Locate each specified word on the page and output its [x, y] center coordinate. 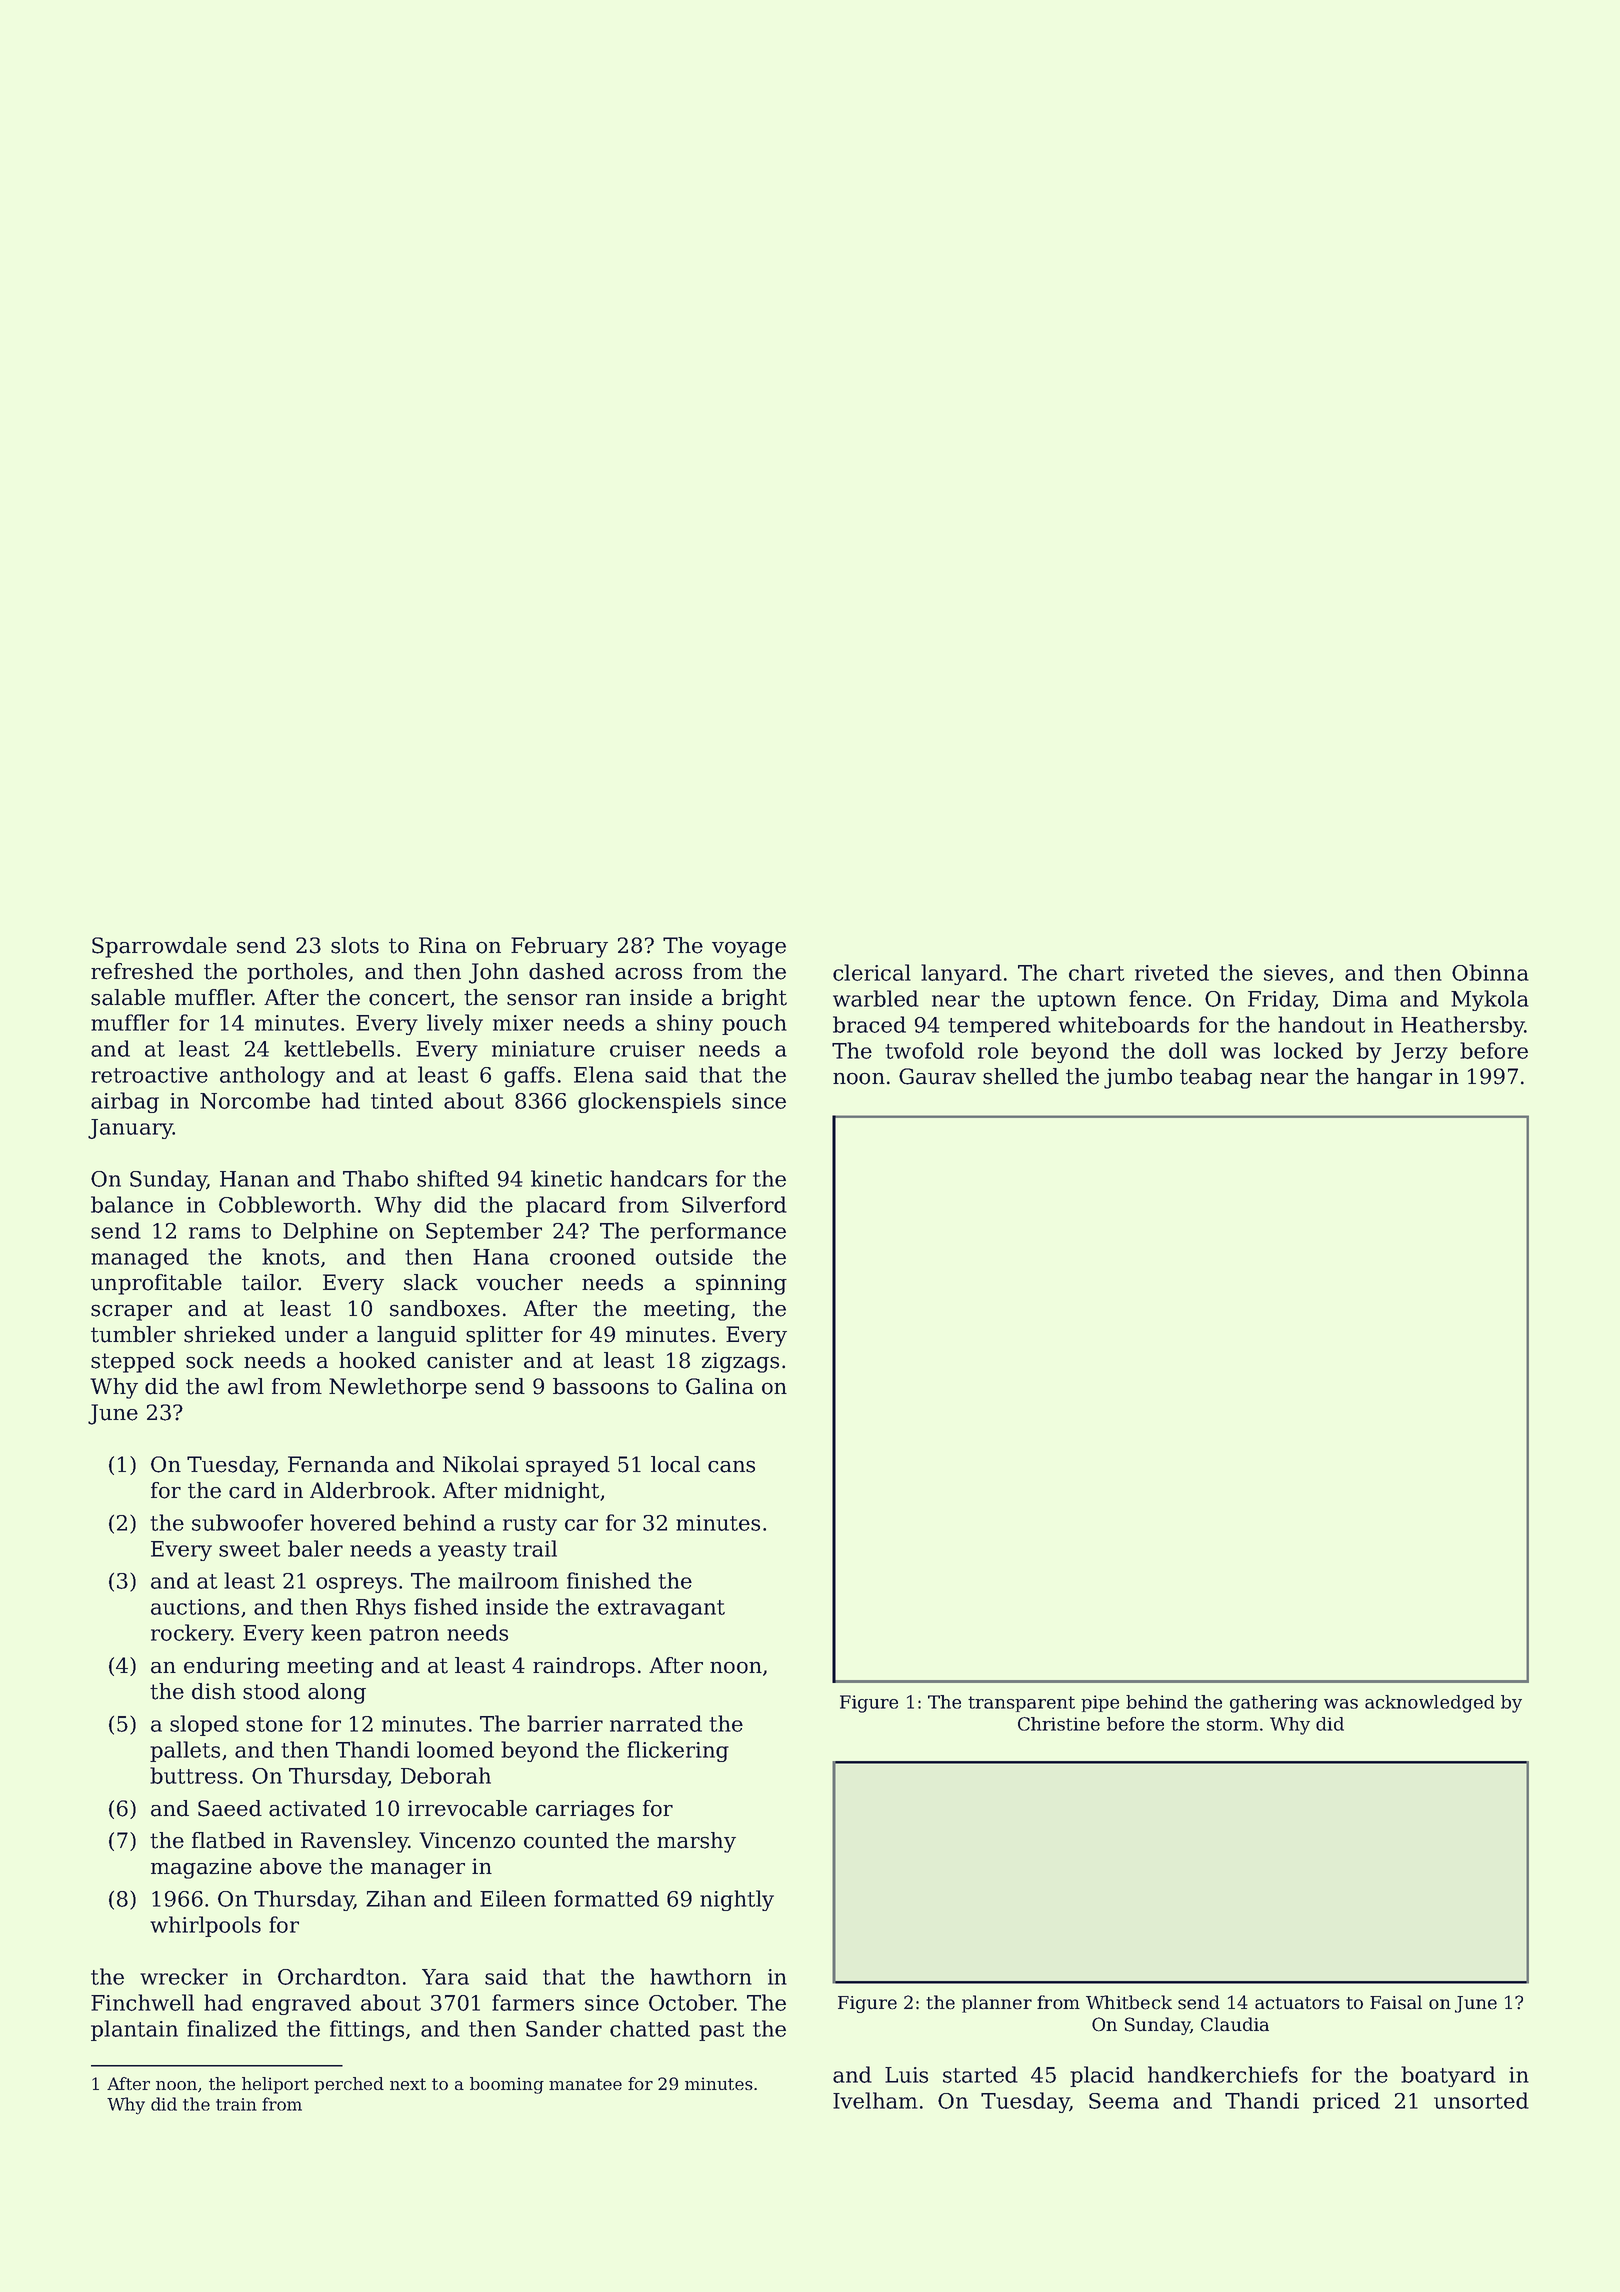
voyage [749, 949]
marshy [696, 1842]
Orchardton [339, 1976]
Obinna [1490, 972]
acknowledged [1430, 1704]
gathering [1274, 1704]
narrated [656, 1723]
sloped [204, 1725]
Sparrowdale [159, 947]
